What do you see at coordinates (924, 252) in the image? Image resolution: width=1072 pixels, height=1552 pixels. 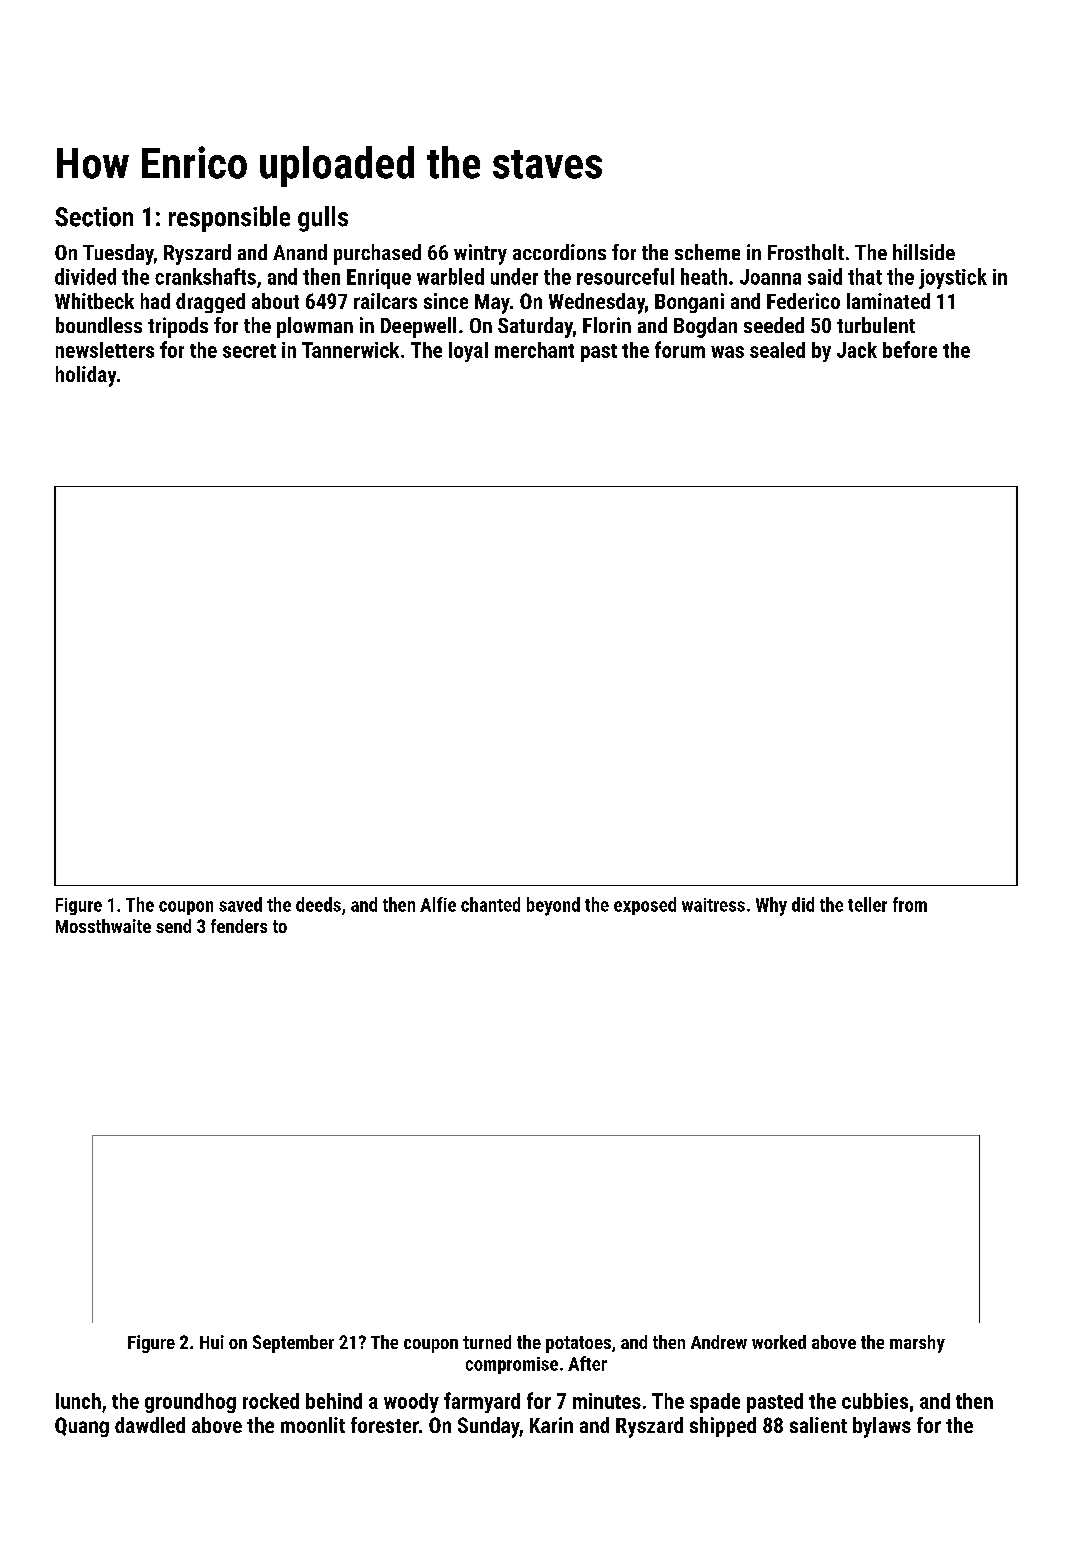 I see `hillside` at bounding box center [924, 252].
